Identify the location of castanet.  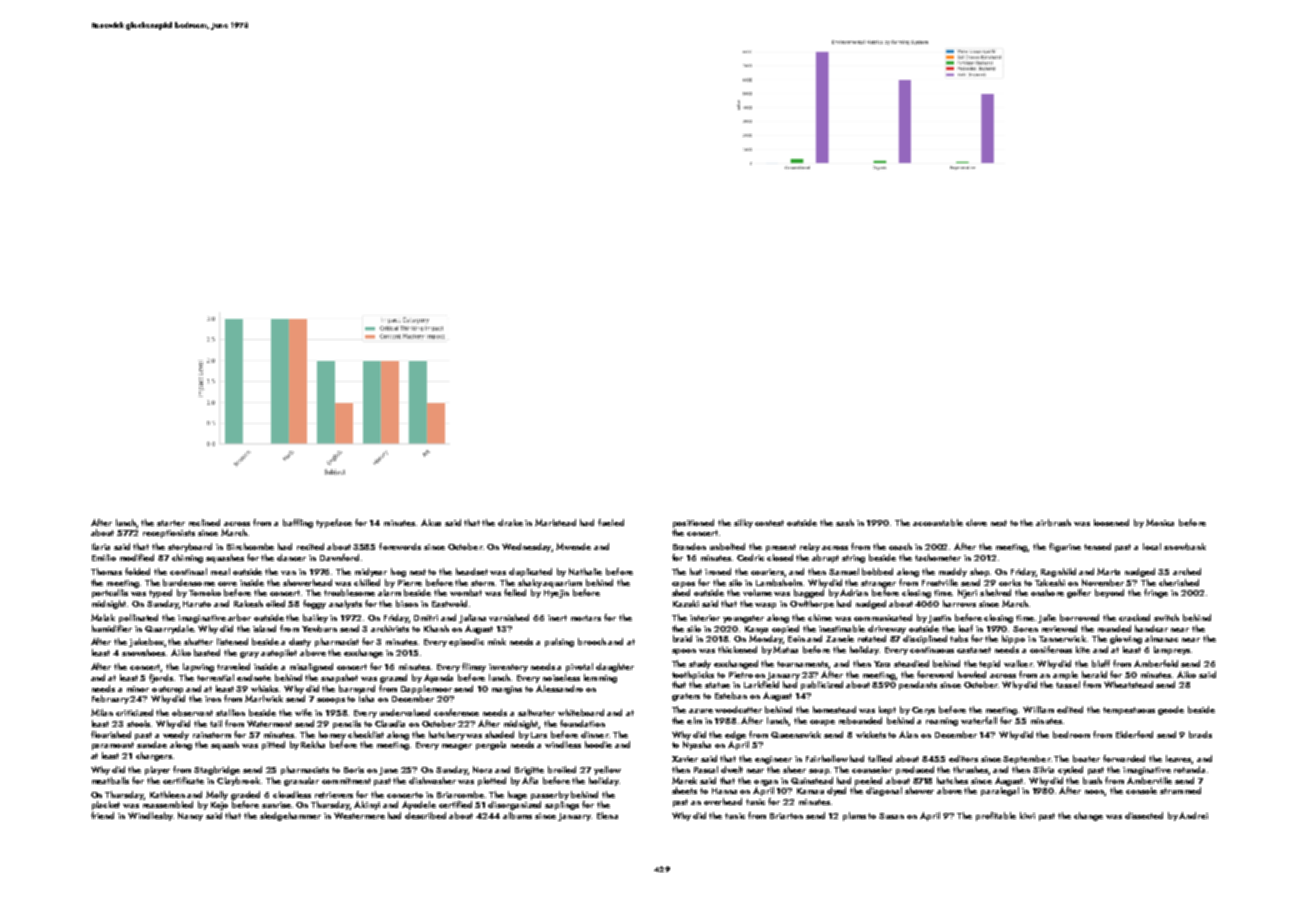
(974, 650).
